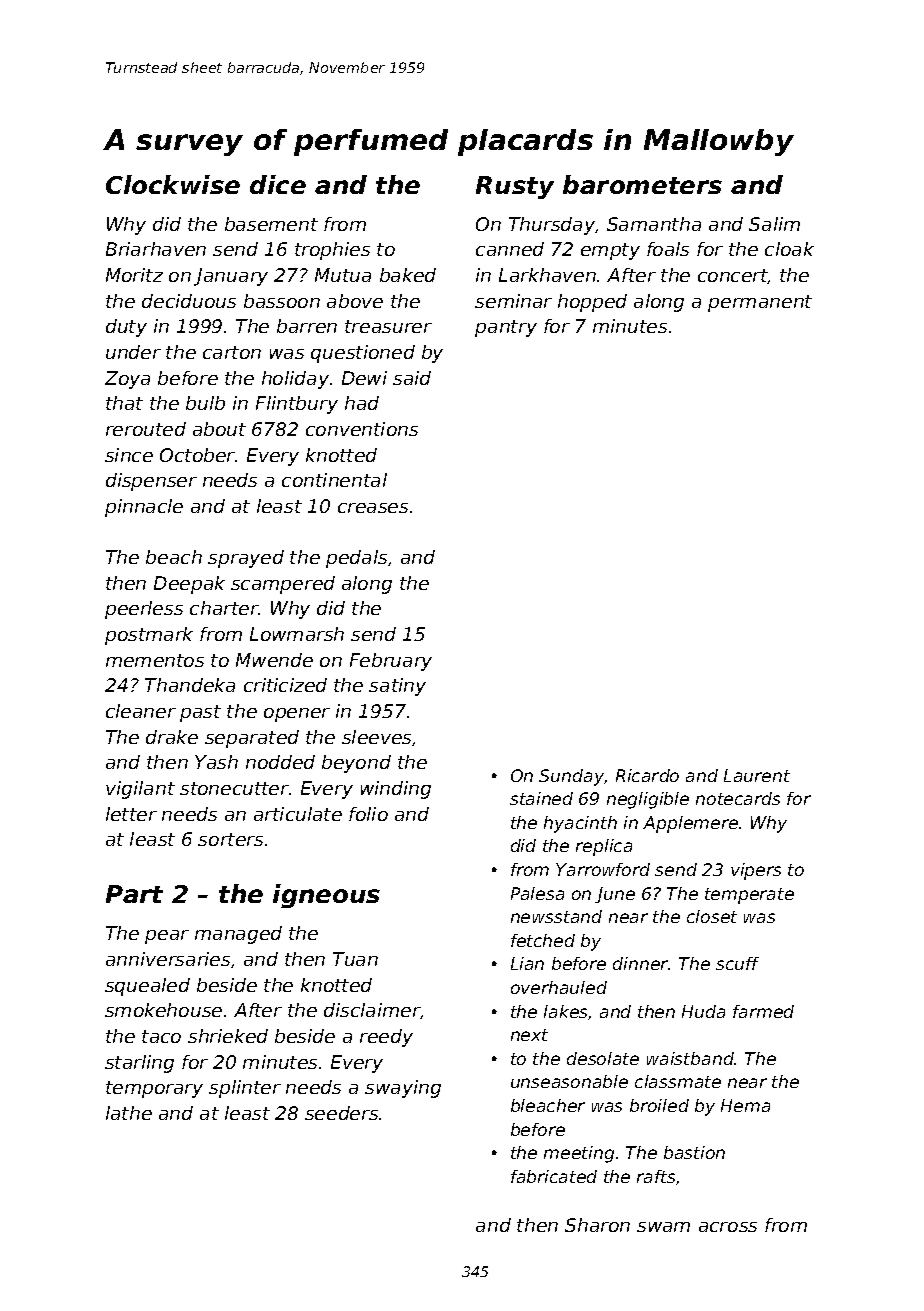 The height and width of the screenshot is (1311, 924). Describe the element at coordinates (271, 224) in the screenshot. I see `basement` at that location.
